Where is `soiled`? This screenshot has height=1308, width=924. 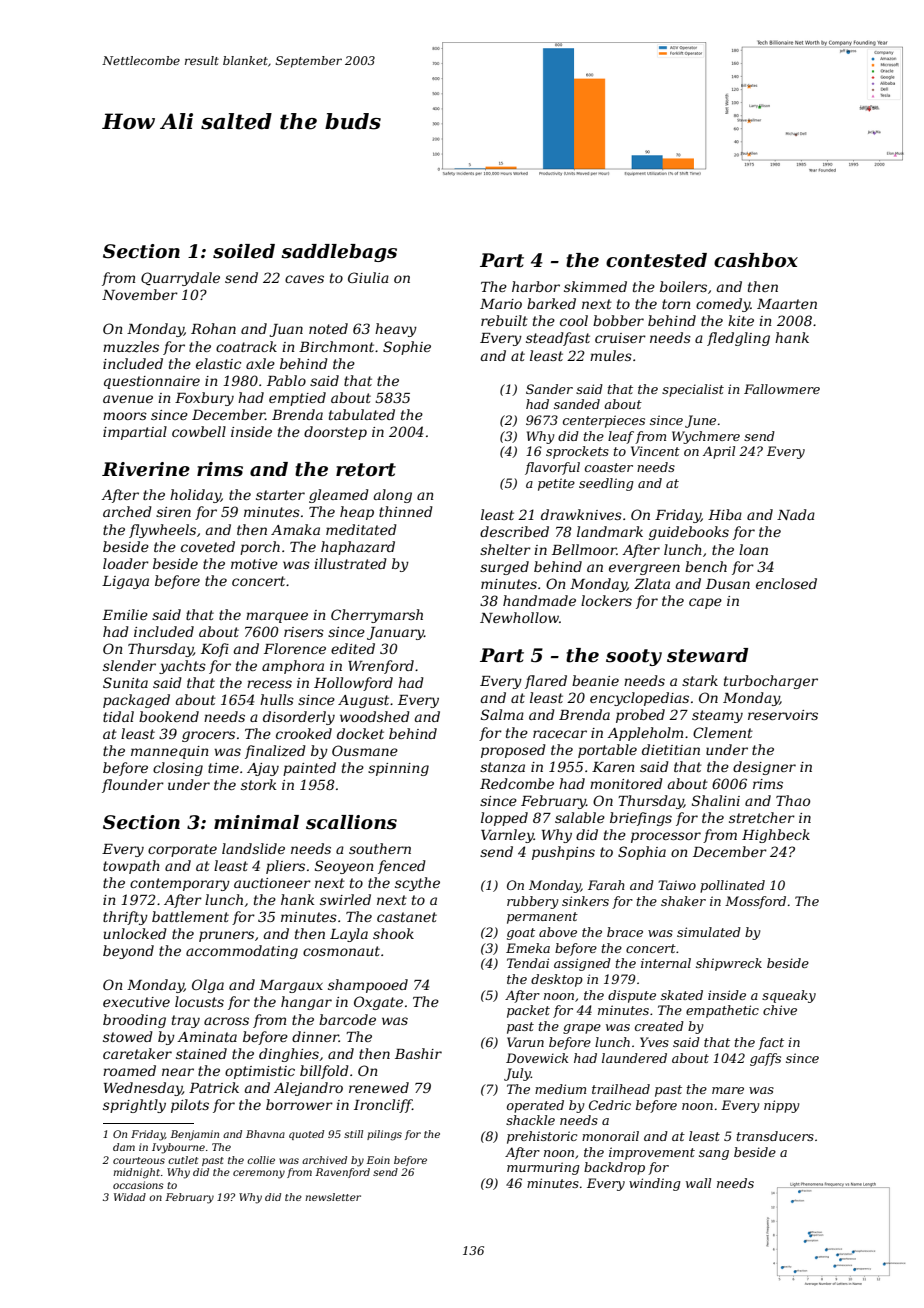 soiled is located at coordinates (244, 251).
